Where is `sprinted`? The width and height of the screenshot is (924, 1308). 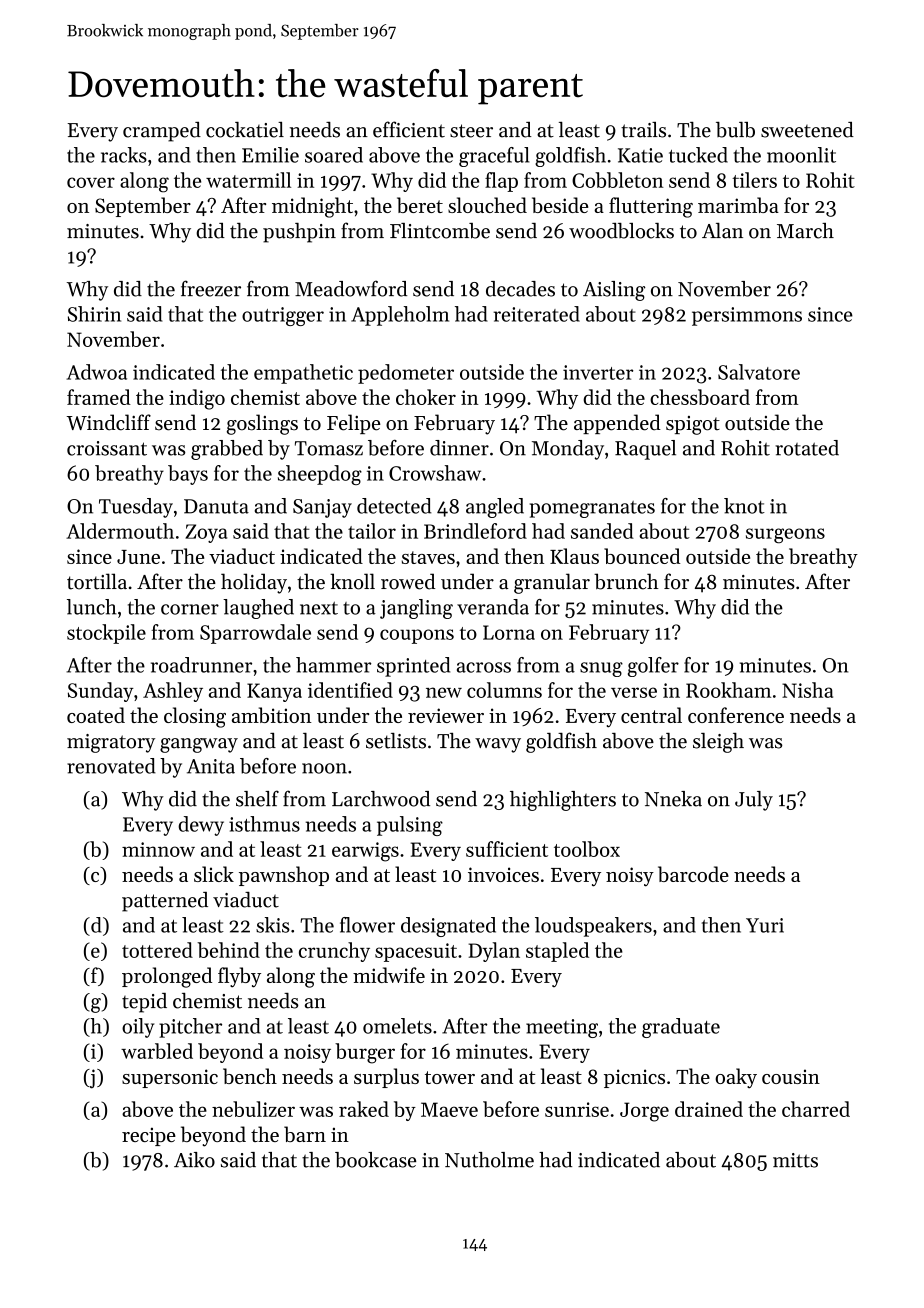
sprinted is located at coordinates (413, 667).
